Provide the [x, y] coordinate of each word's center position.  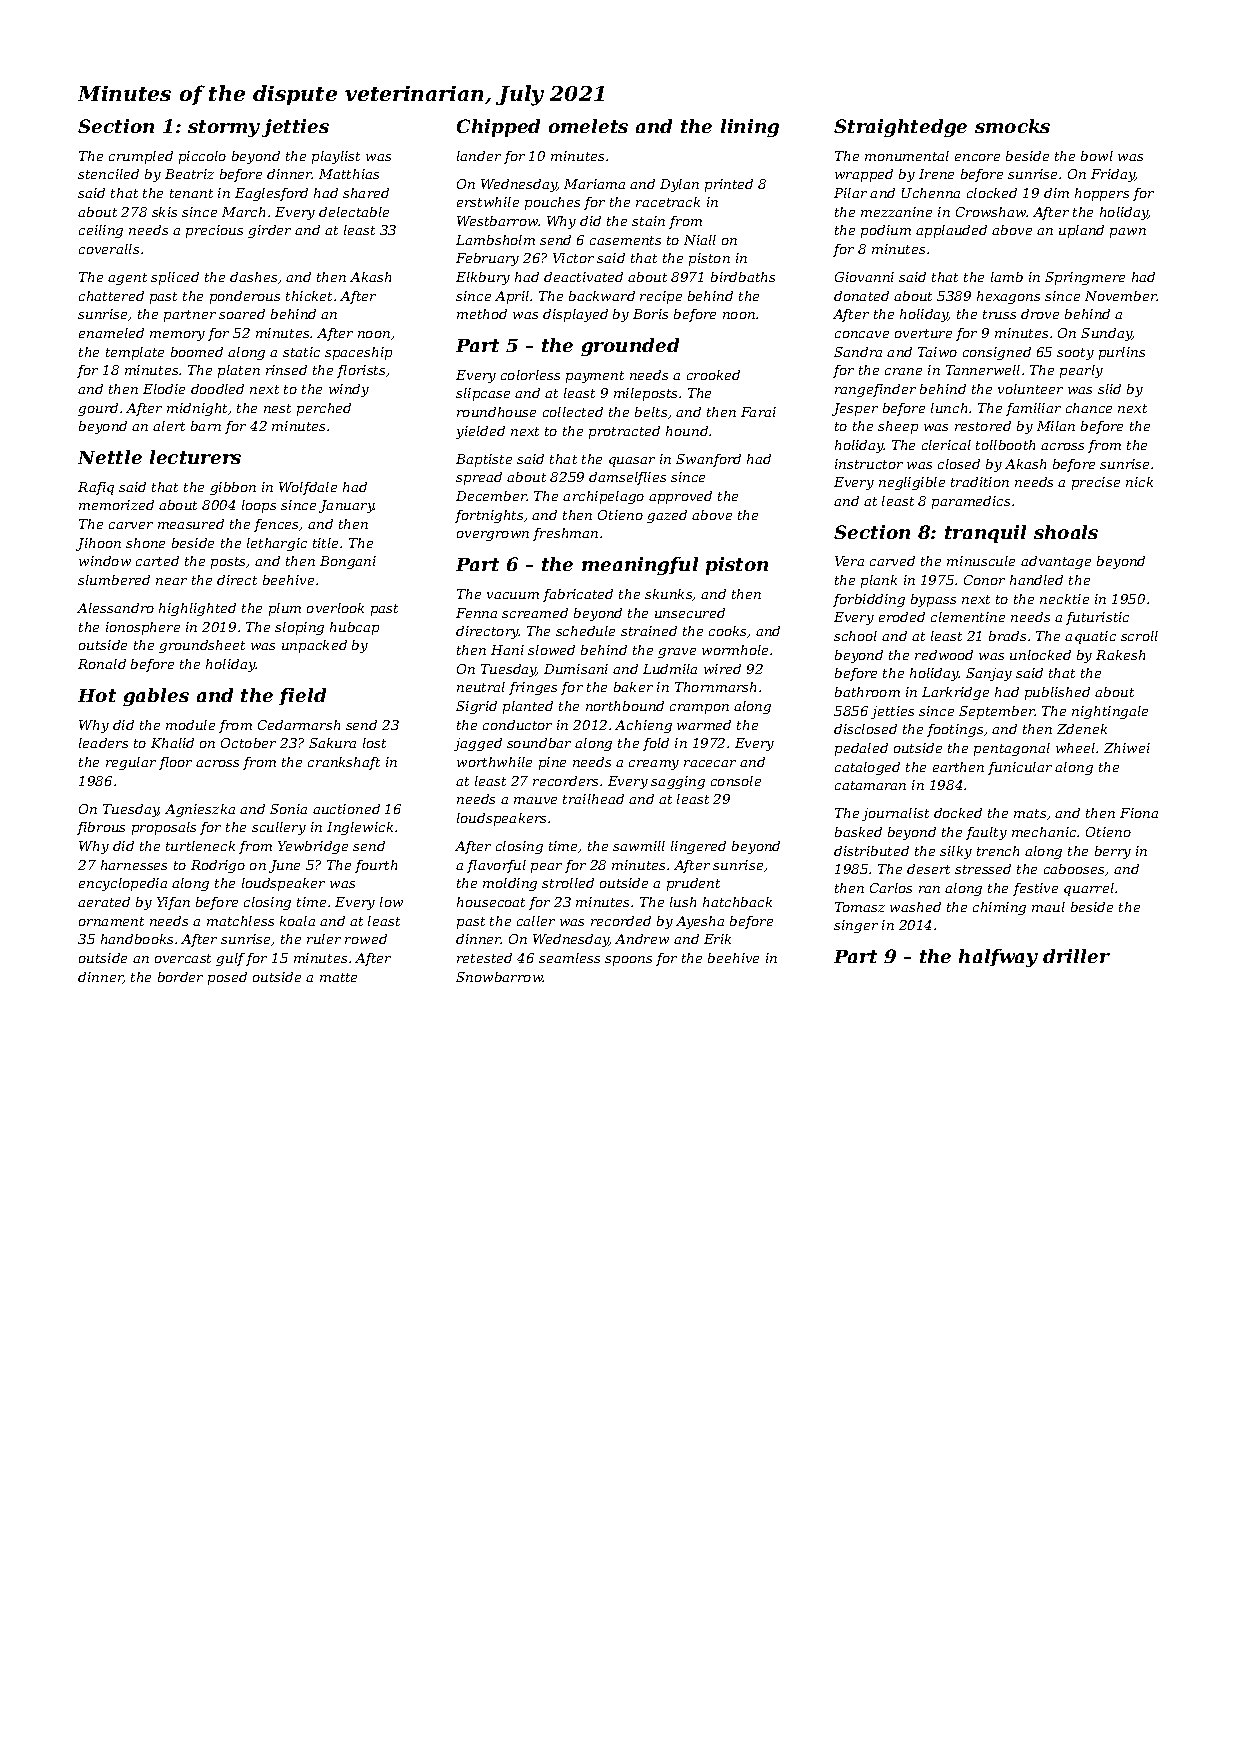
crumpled [141, 157]
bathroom [867, 692]
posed [227, 978]
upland [1081, 231]
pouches [552, 203]
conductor [517, 725]
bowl [1097, 156]
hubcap [354, 628]
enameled [111, 333]
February [487, 259]
